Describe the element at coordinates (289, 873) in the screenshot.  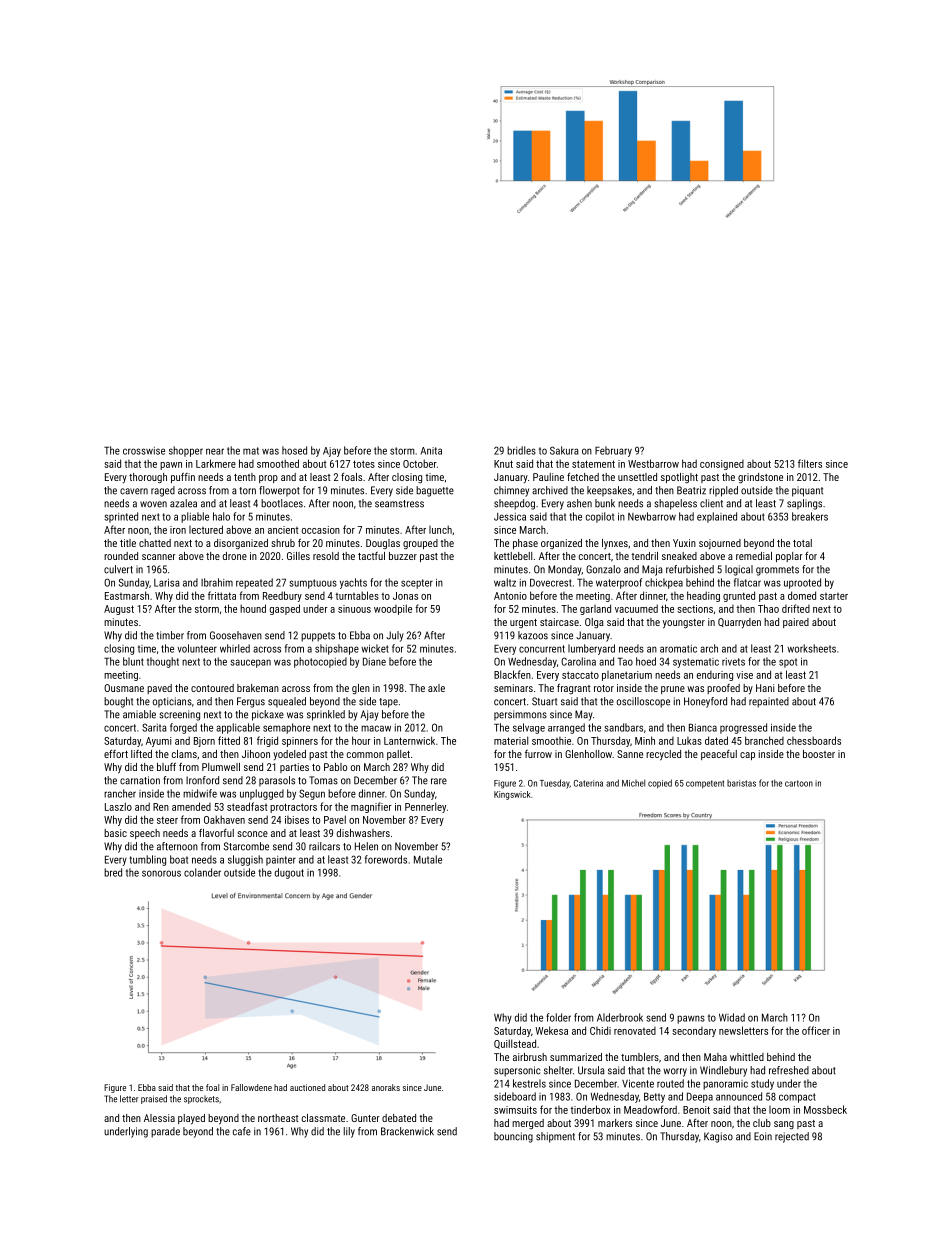
I see `dugout` at that location.
